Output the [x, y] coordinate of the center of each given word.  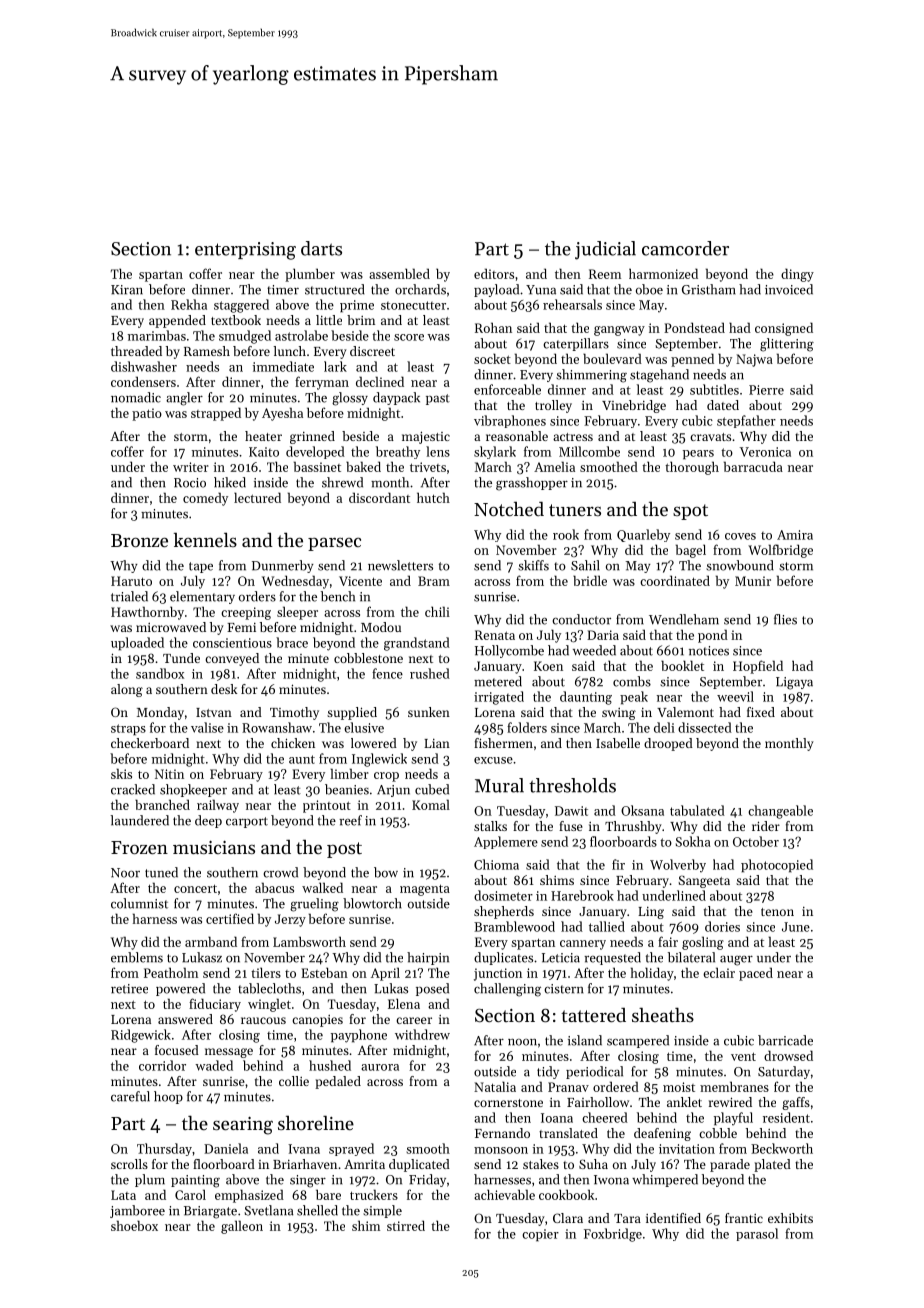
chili [437, 611]
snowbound [740, 565]
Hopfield [758, 667]
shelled [317, 1210]
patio [147, 414]
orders [257, 596]
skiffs [533, 565]
